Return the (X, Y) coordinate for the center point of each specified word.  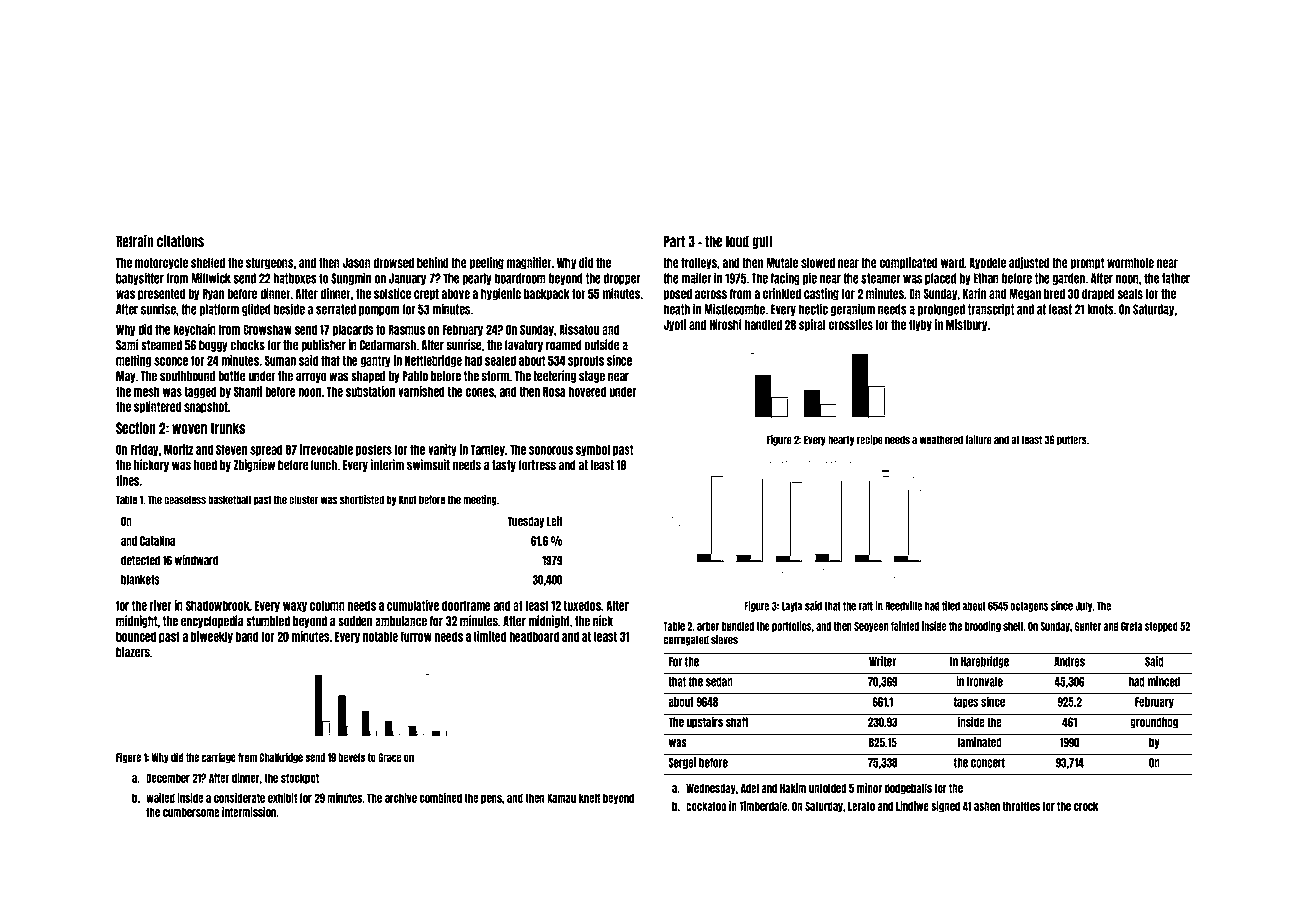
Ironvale (985, 682)
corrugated (686, 640)
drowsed (394, 263)
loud (737, 241)
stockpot (300, 778)
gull (762, 242)
